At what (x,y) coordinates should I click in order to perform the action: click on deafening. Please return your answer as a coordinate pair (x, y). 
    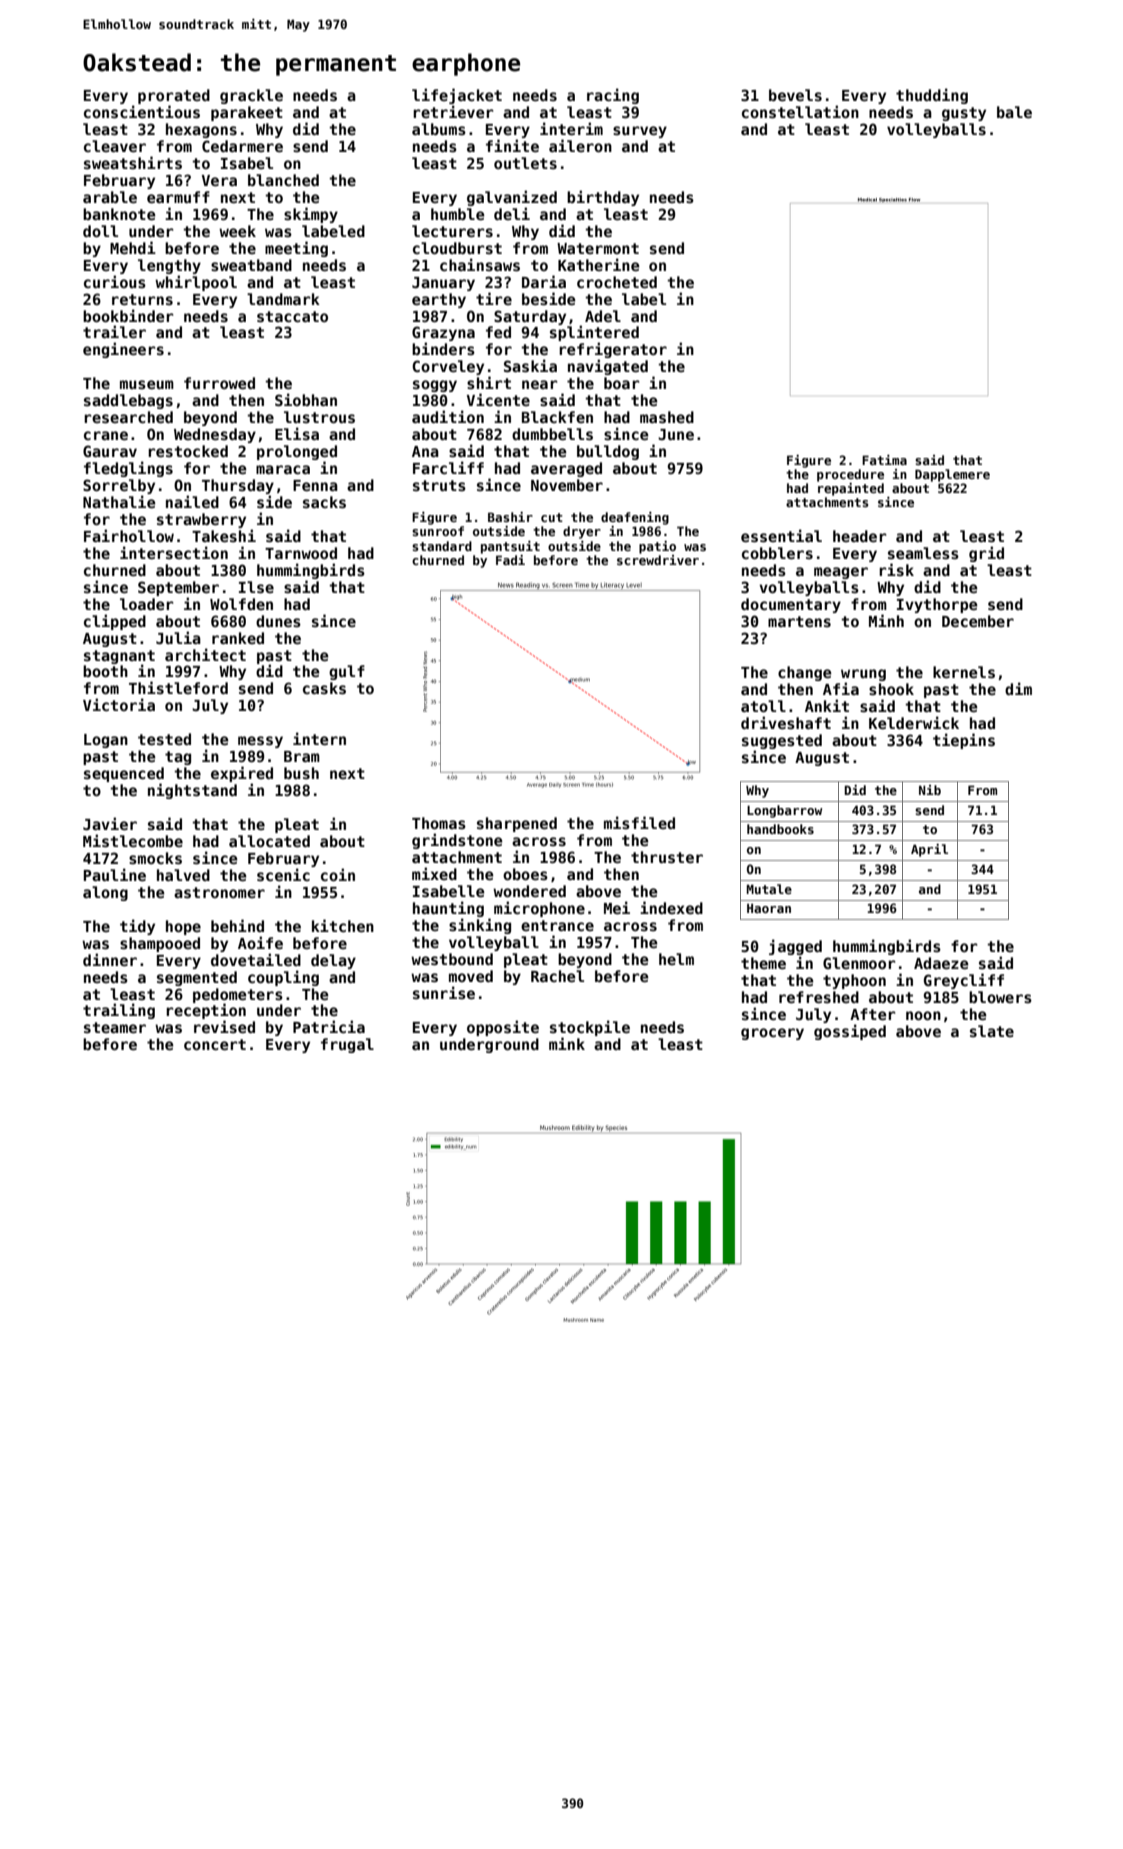
    Looking at the image, I should click on (635, 518).
